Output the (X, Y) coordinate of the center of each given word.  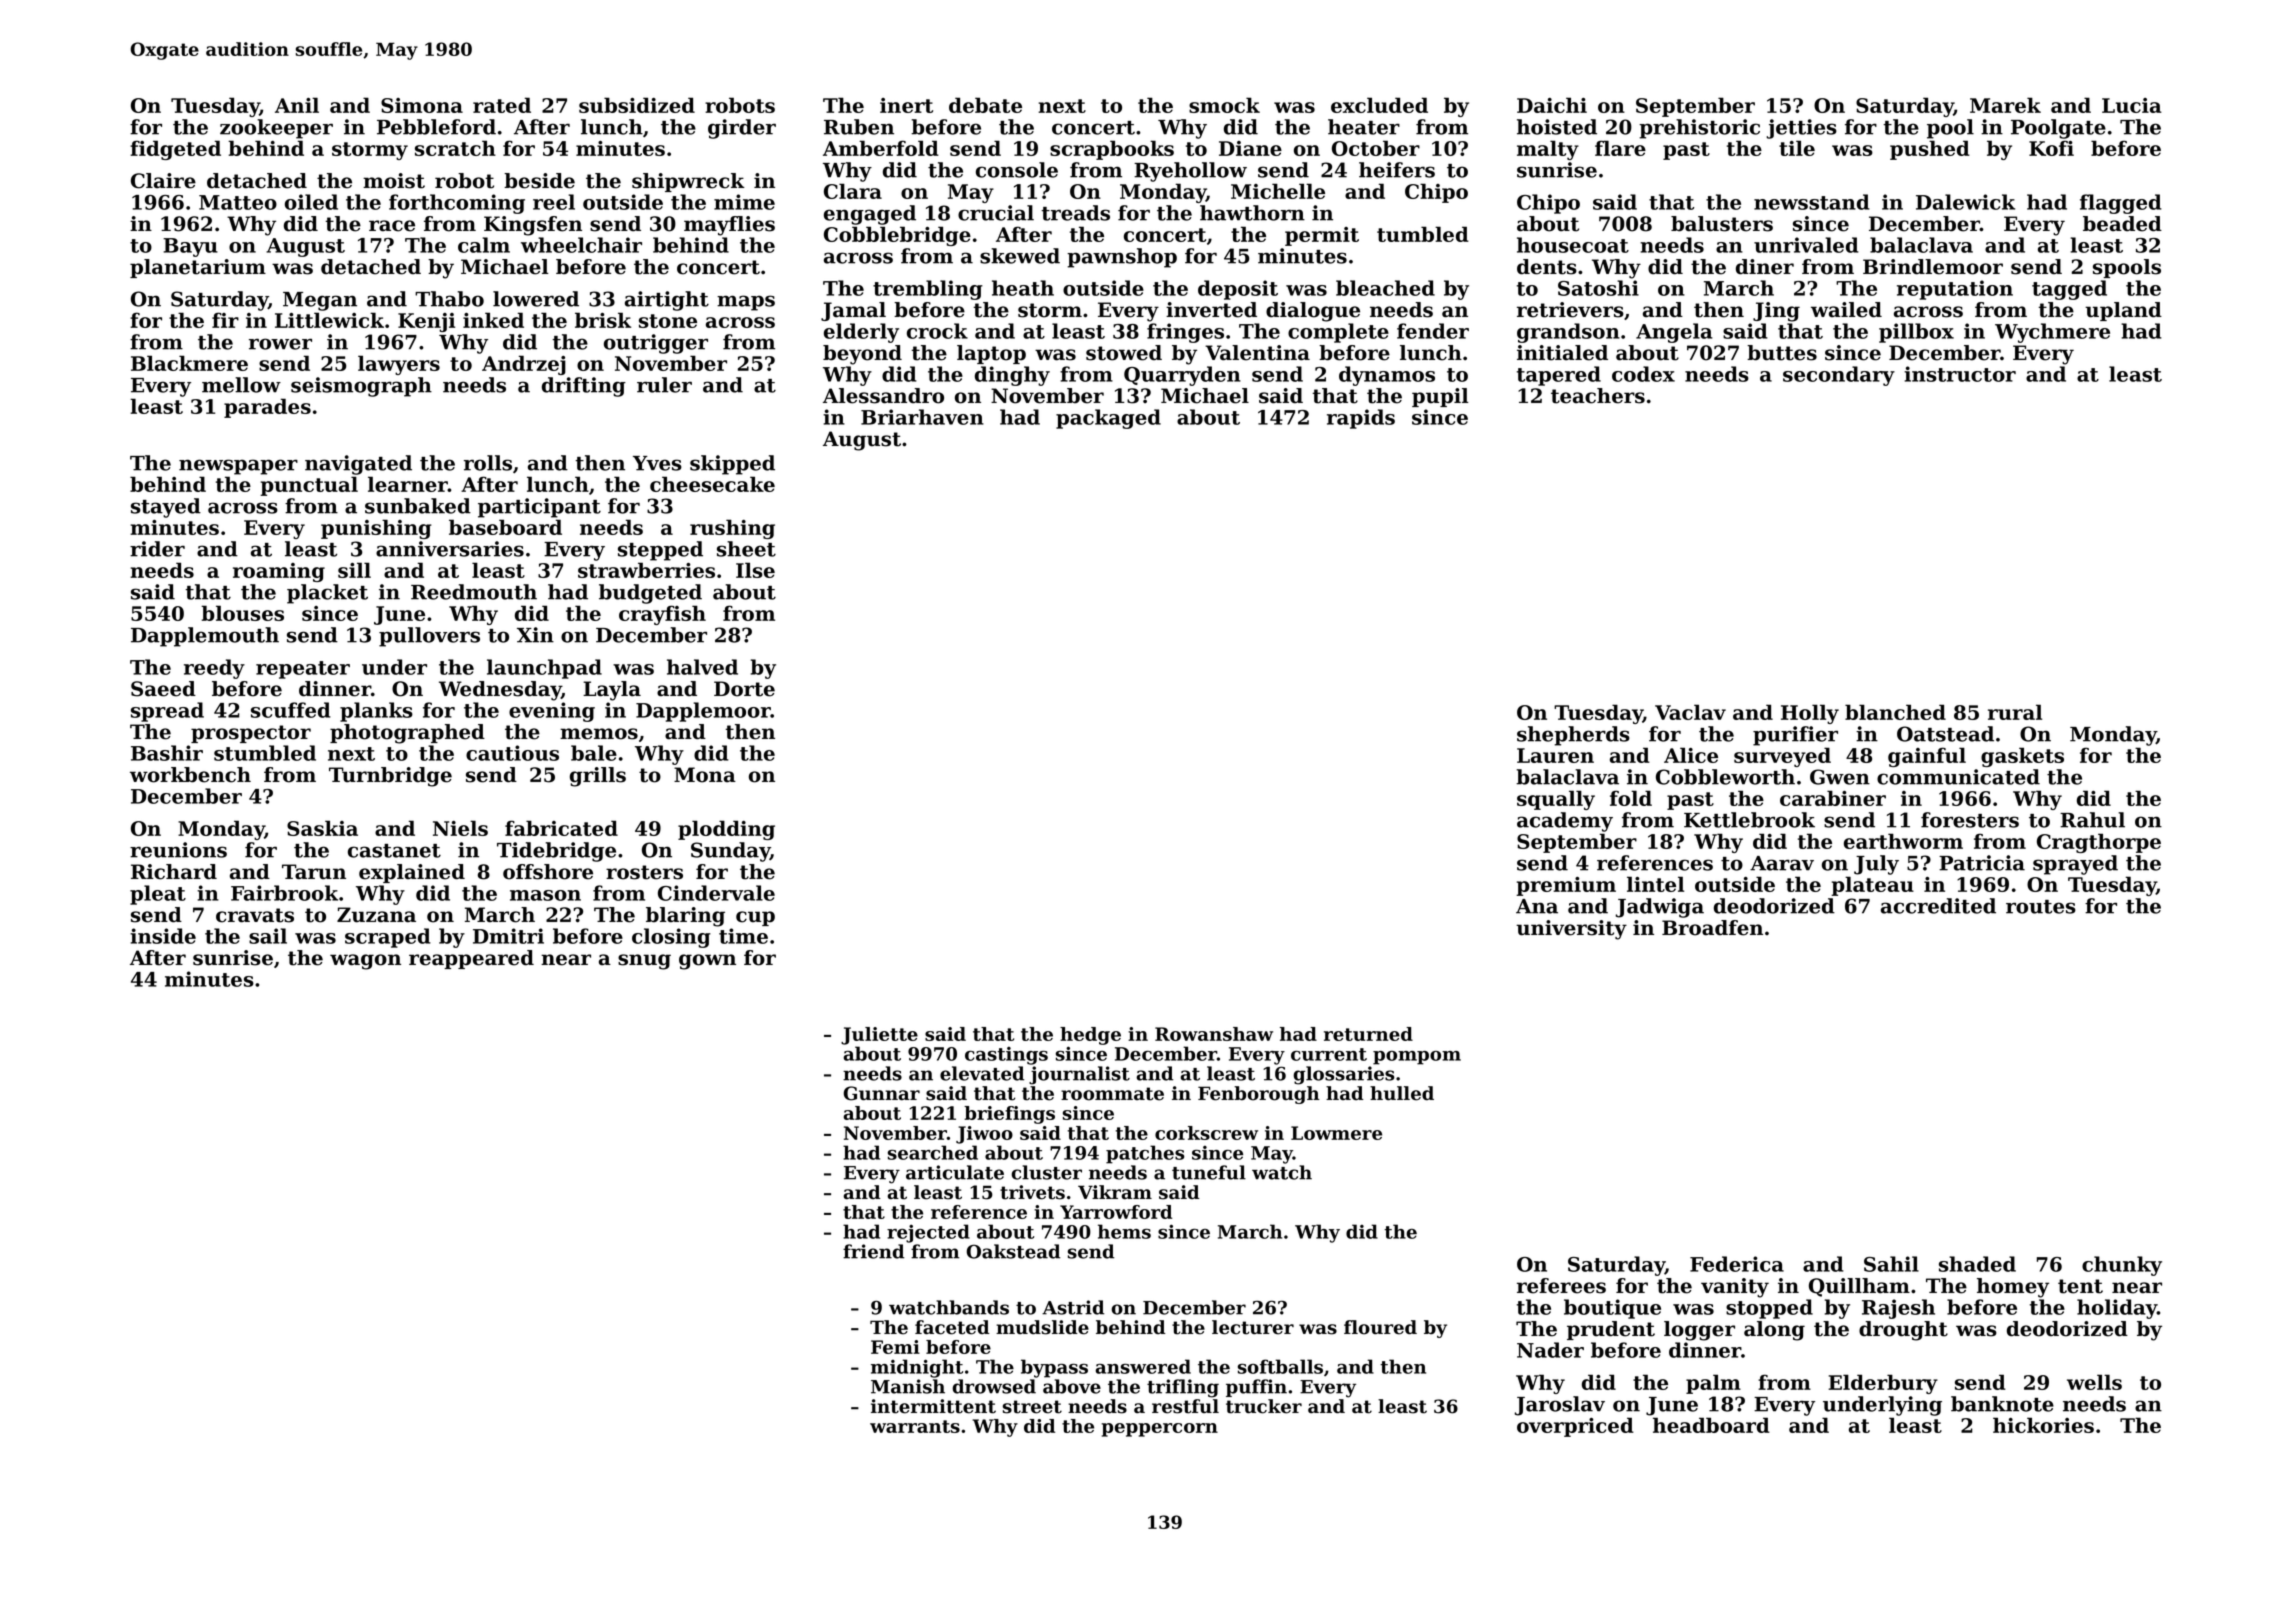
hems (1124, 1231)
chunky (2122, 1266)
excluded (1379, 105)
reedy (214, 669)
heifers (1397, 170)
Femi (895, 1347)
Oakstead (1013, 1251)
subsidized (637, 105)
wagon (365, 962)
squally (1556, 800)
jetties (1802, 129)
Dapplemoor (703, 712)
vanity (1735, 1288)
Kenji (426, 322)
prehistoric (1699, 129)
